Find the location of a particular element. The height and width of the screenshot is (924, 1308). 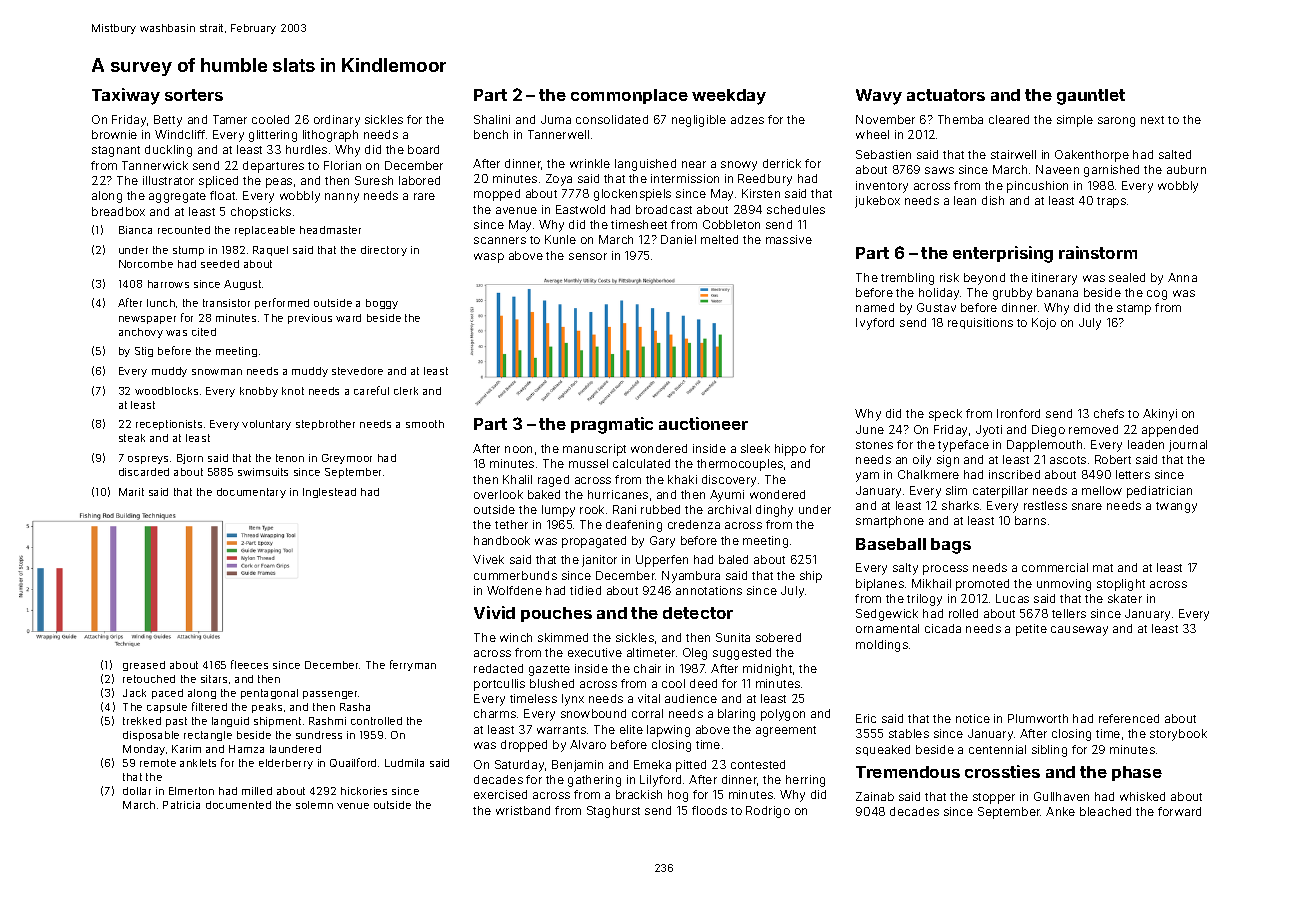

lynx is located at coordinates (573, 700).
